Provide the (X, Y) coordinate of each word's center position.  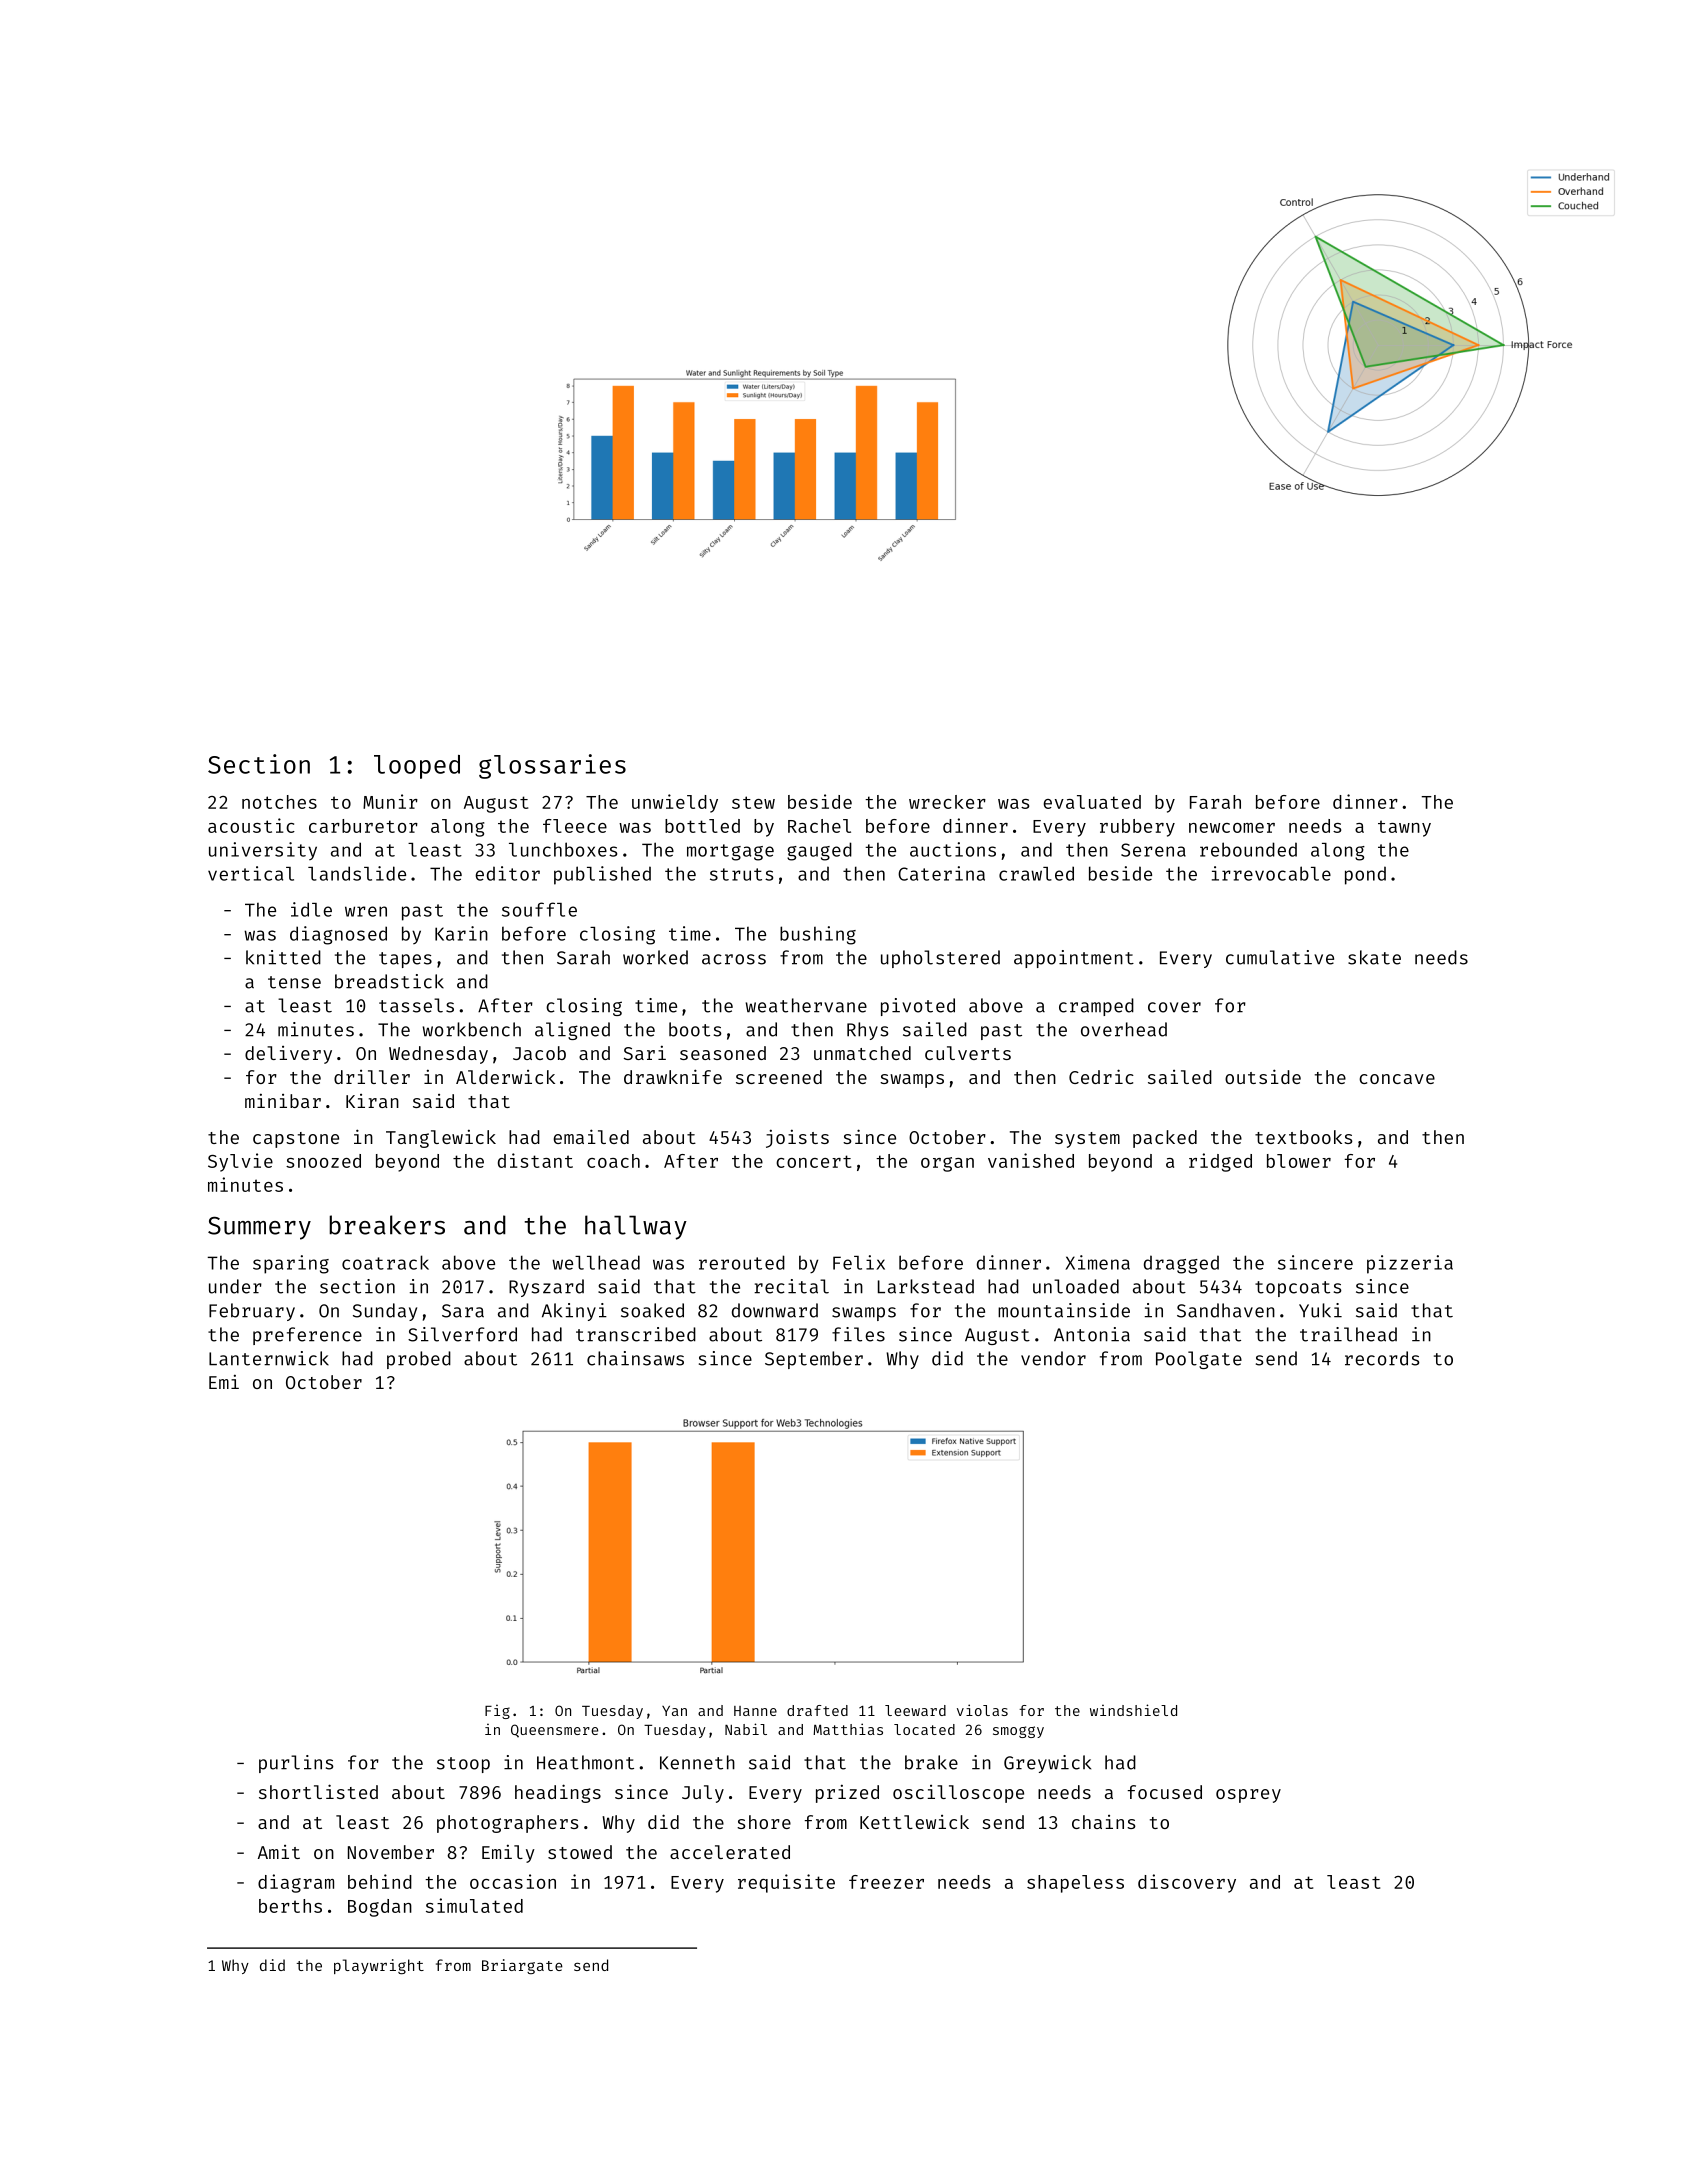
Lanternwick (269, 1358)
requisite (786, 1883)
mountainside (1064, 1310)
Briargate (522, 1966)
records (1382, 1358)
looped (417, 767)
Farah (1215, 802)
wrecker (947, 802)
